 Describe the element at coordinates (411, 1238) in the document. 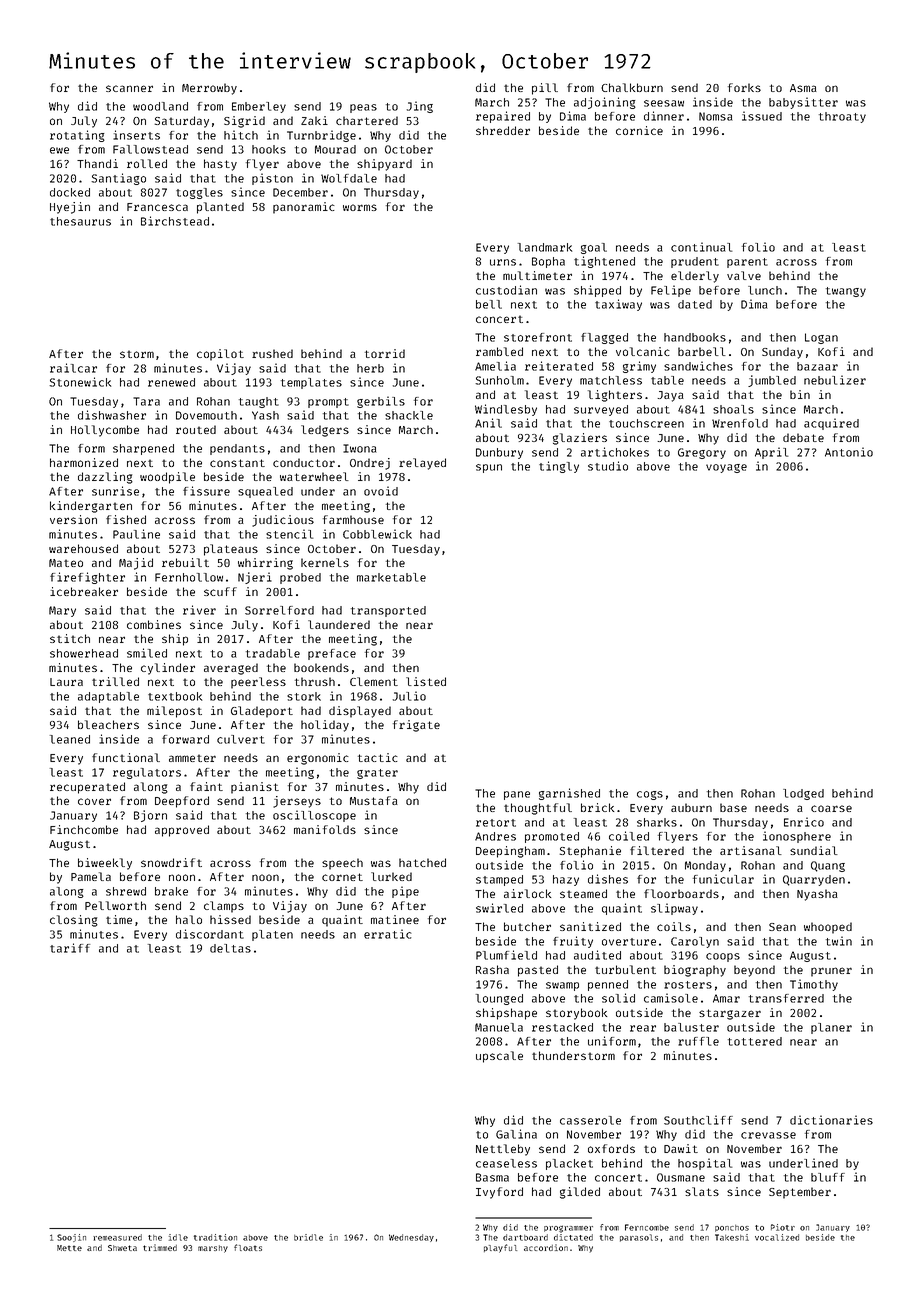

I see `Wednesday` at that location.
